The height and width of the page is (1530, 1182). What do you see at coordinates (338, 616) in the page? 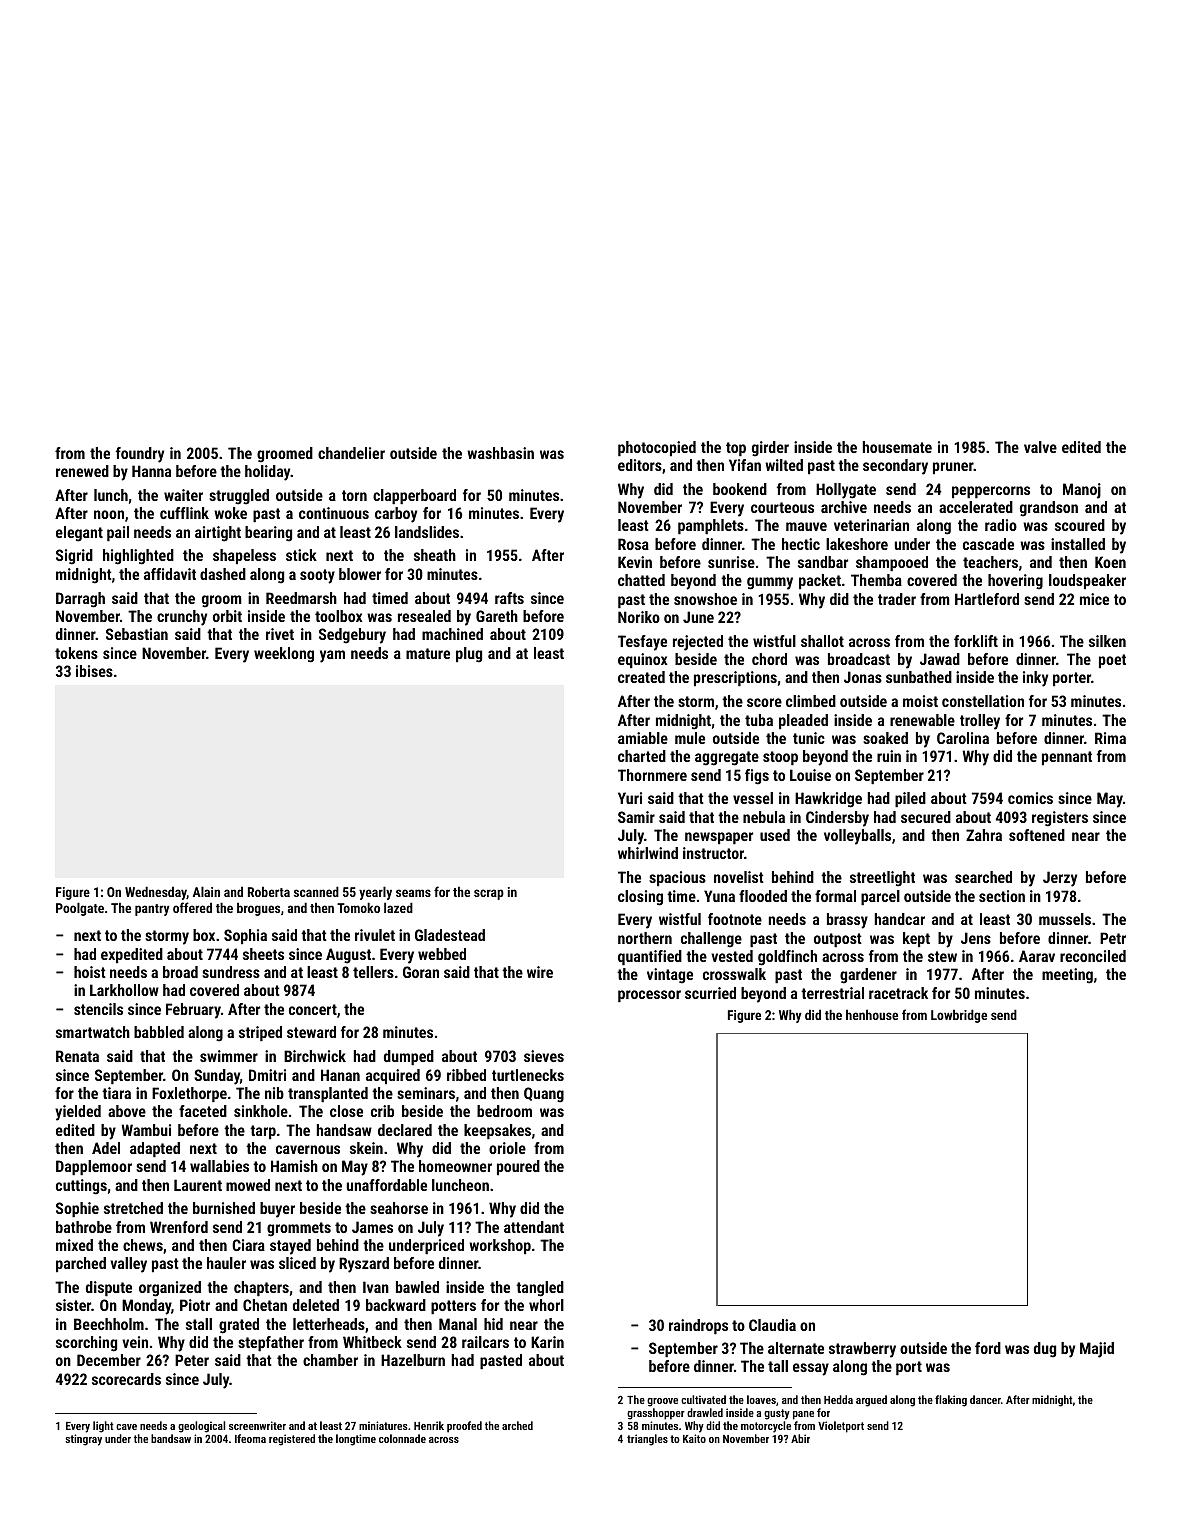
I see `toolbox` at bounding box center [338, 616].
